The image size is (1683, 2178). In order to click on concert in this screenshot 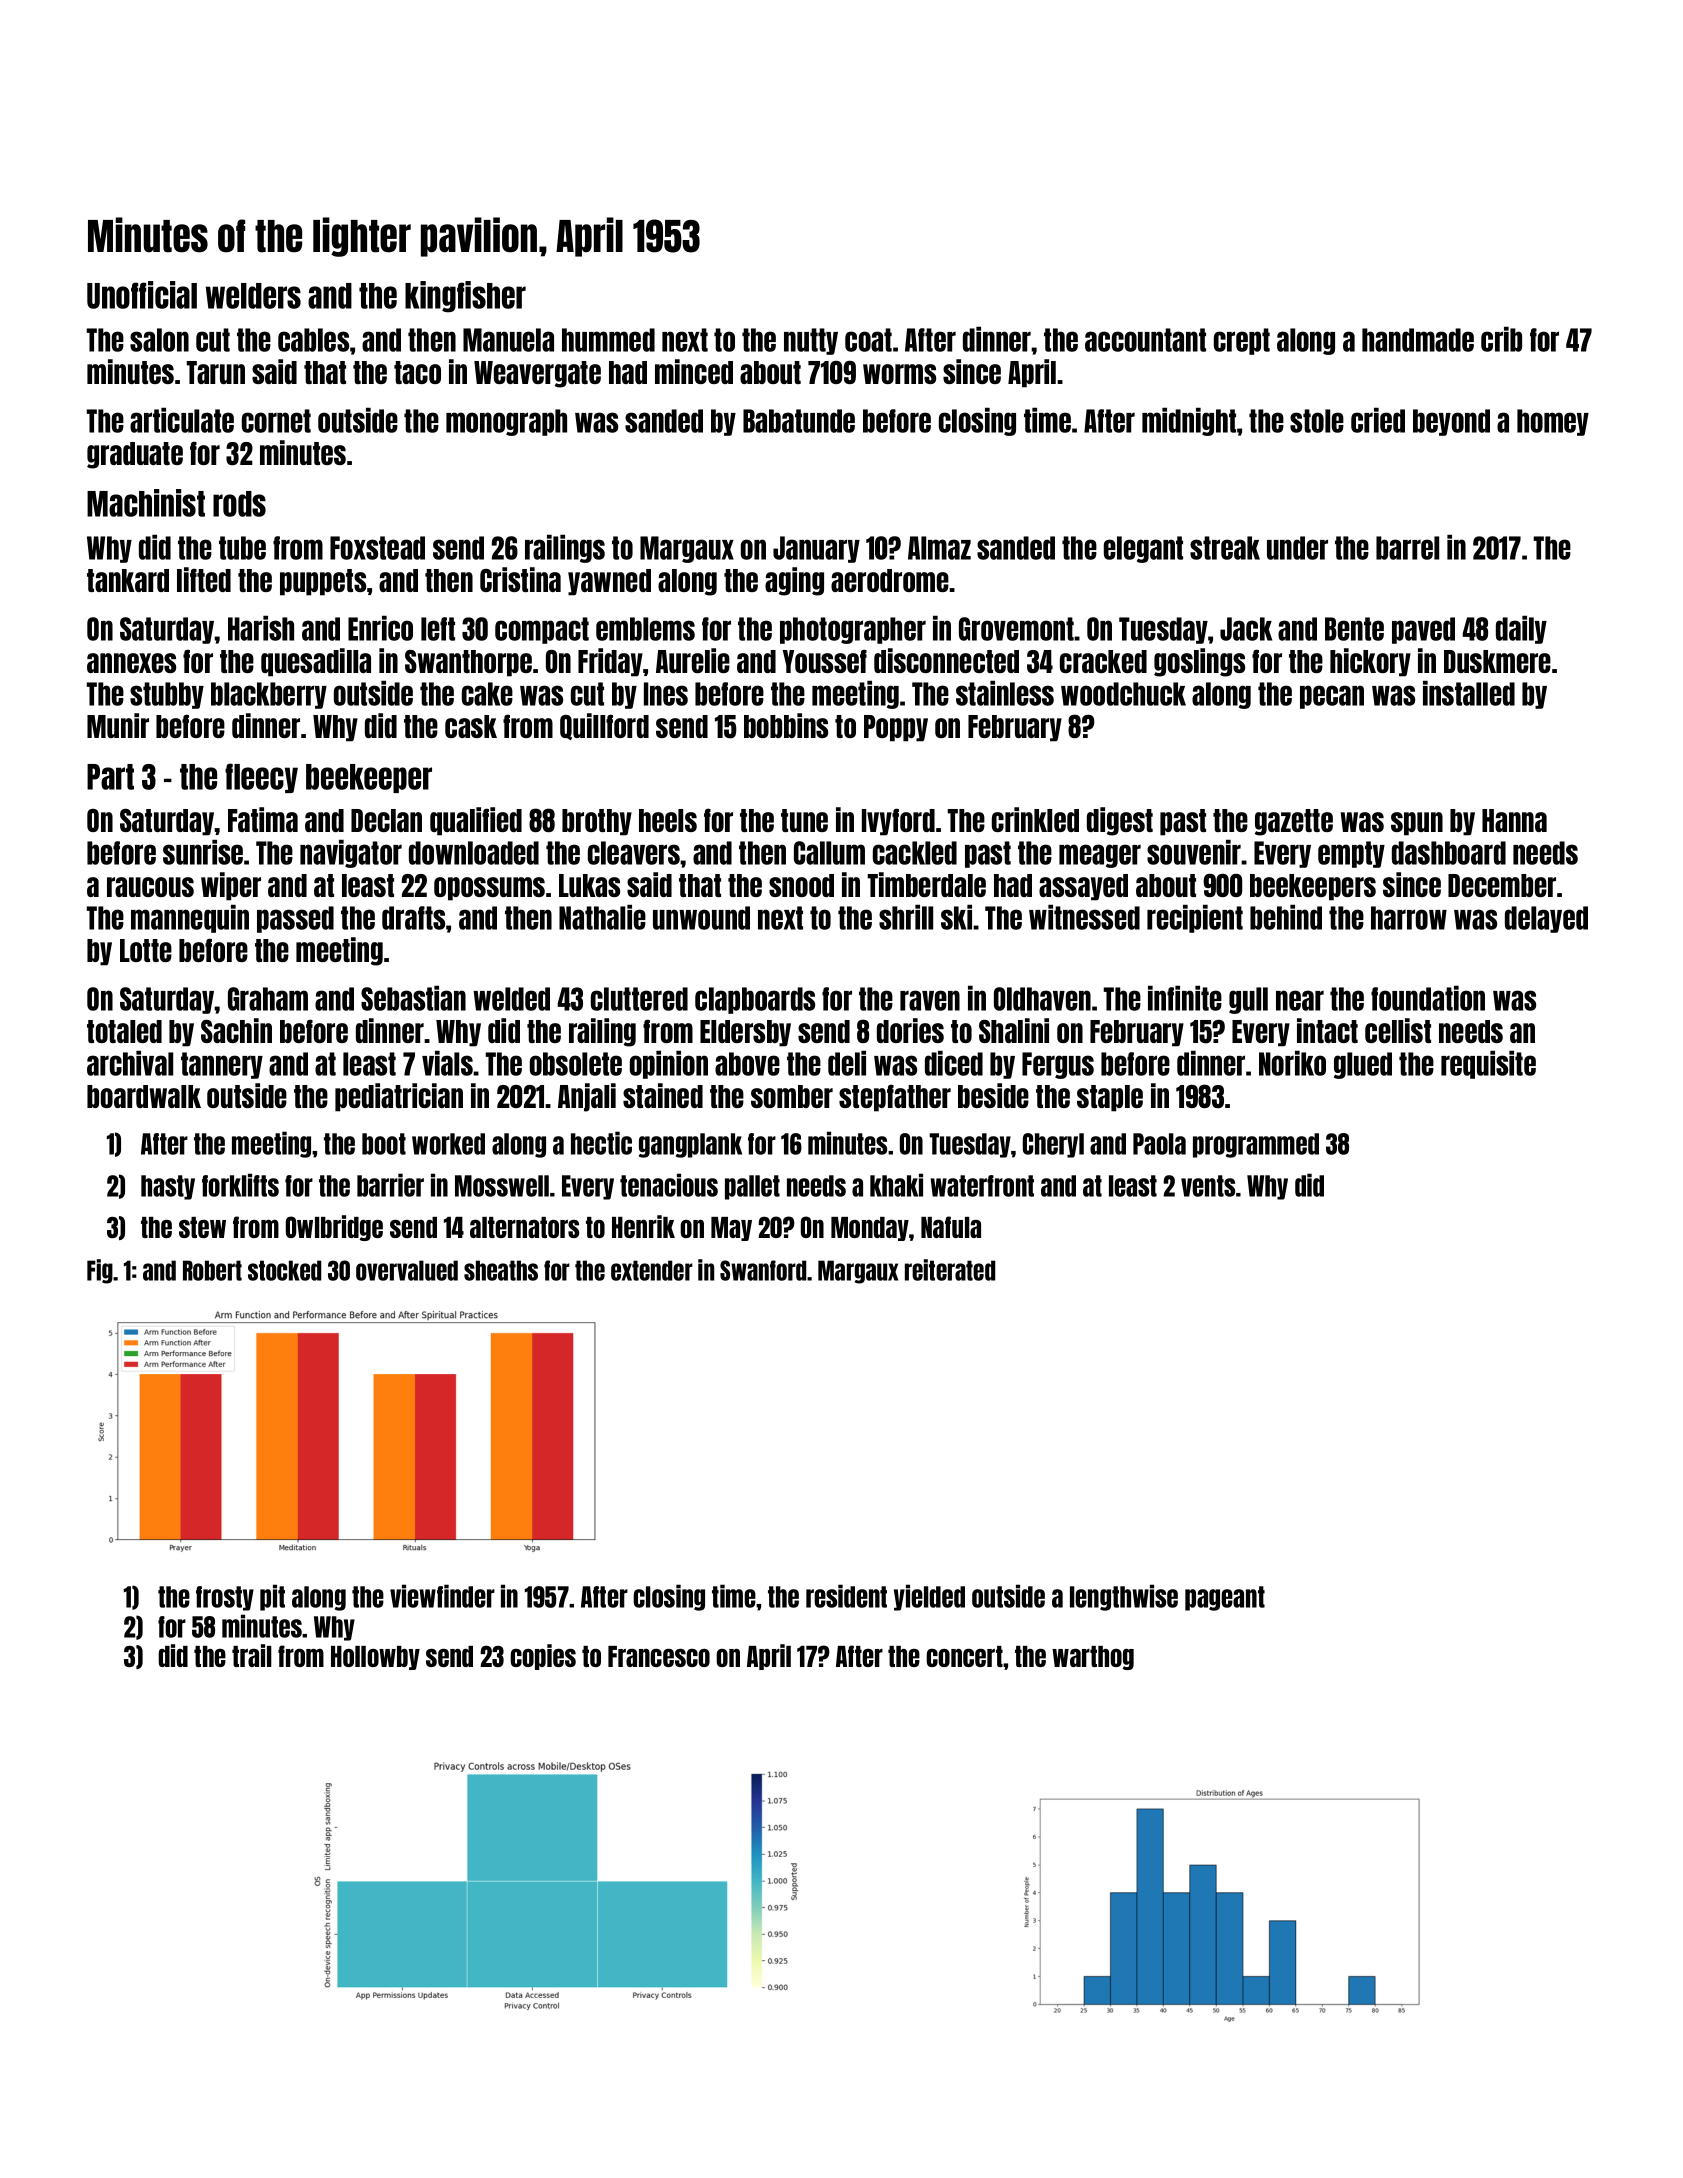, I will do `click(964, 1656)`.
